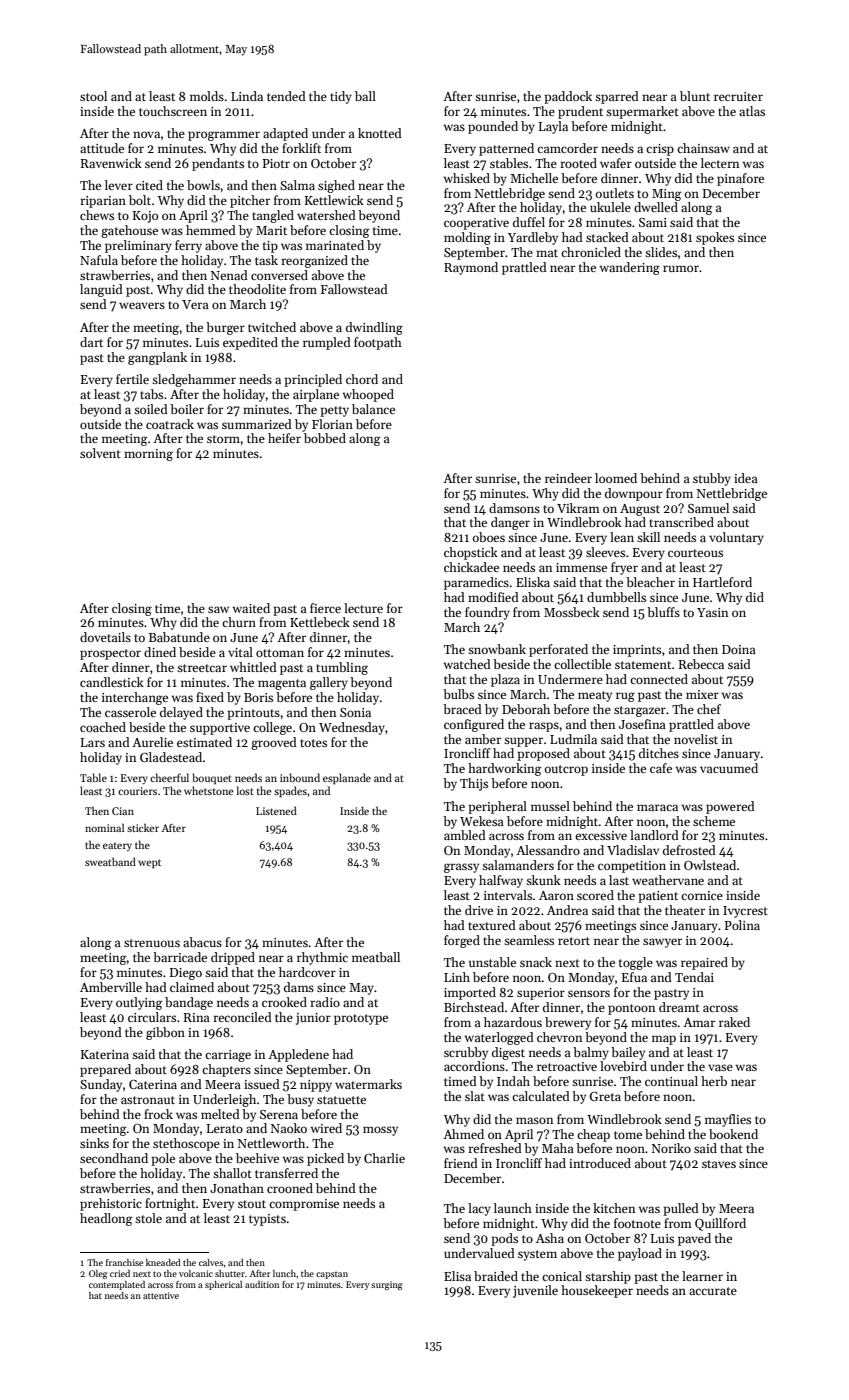 The image size is (849, 1400). I want to click on programmer, so click(224, 136).
